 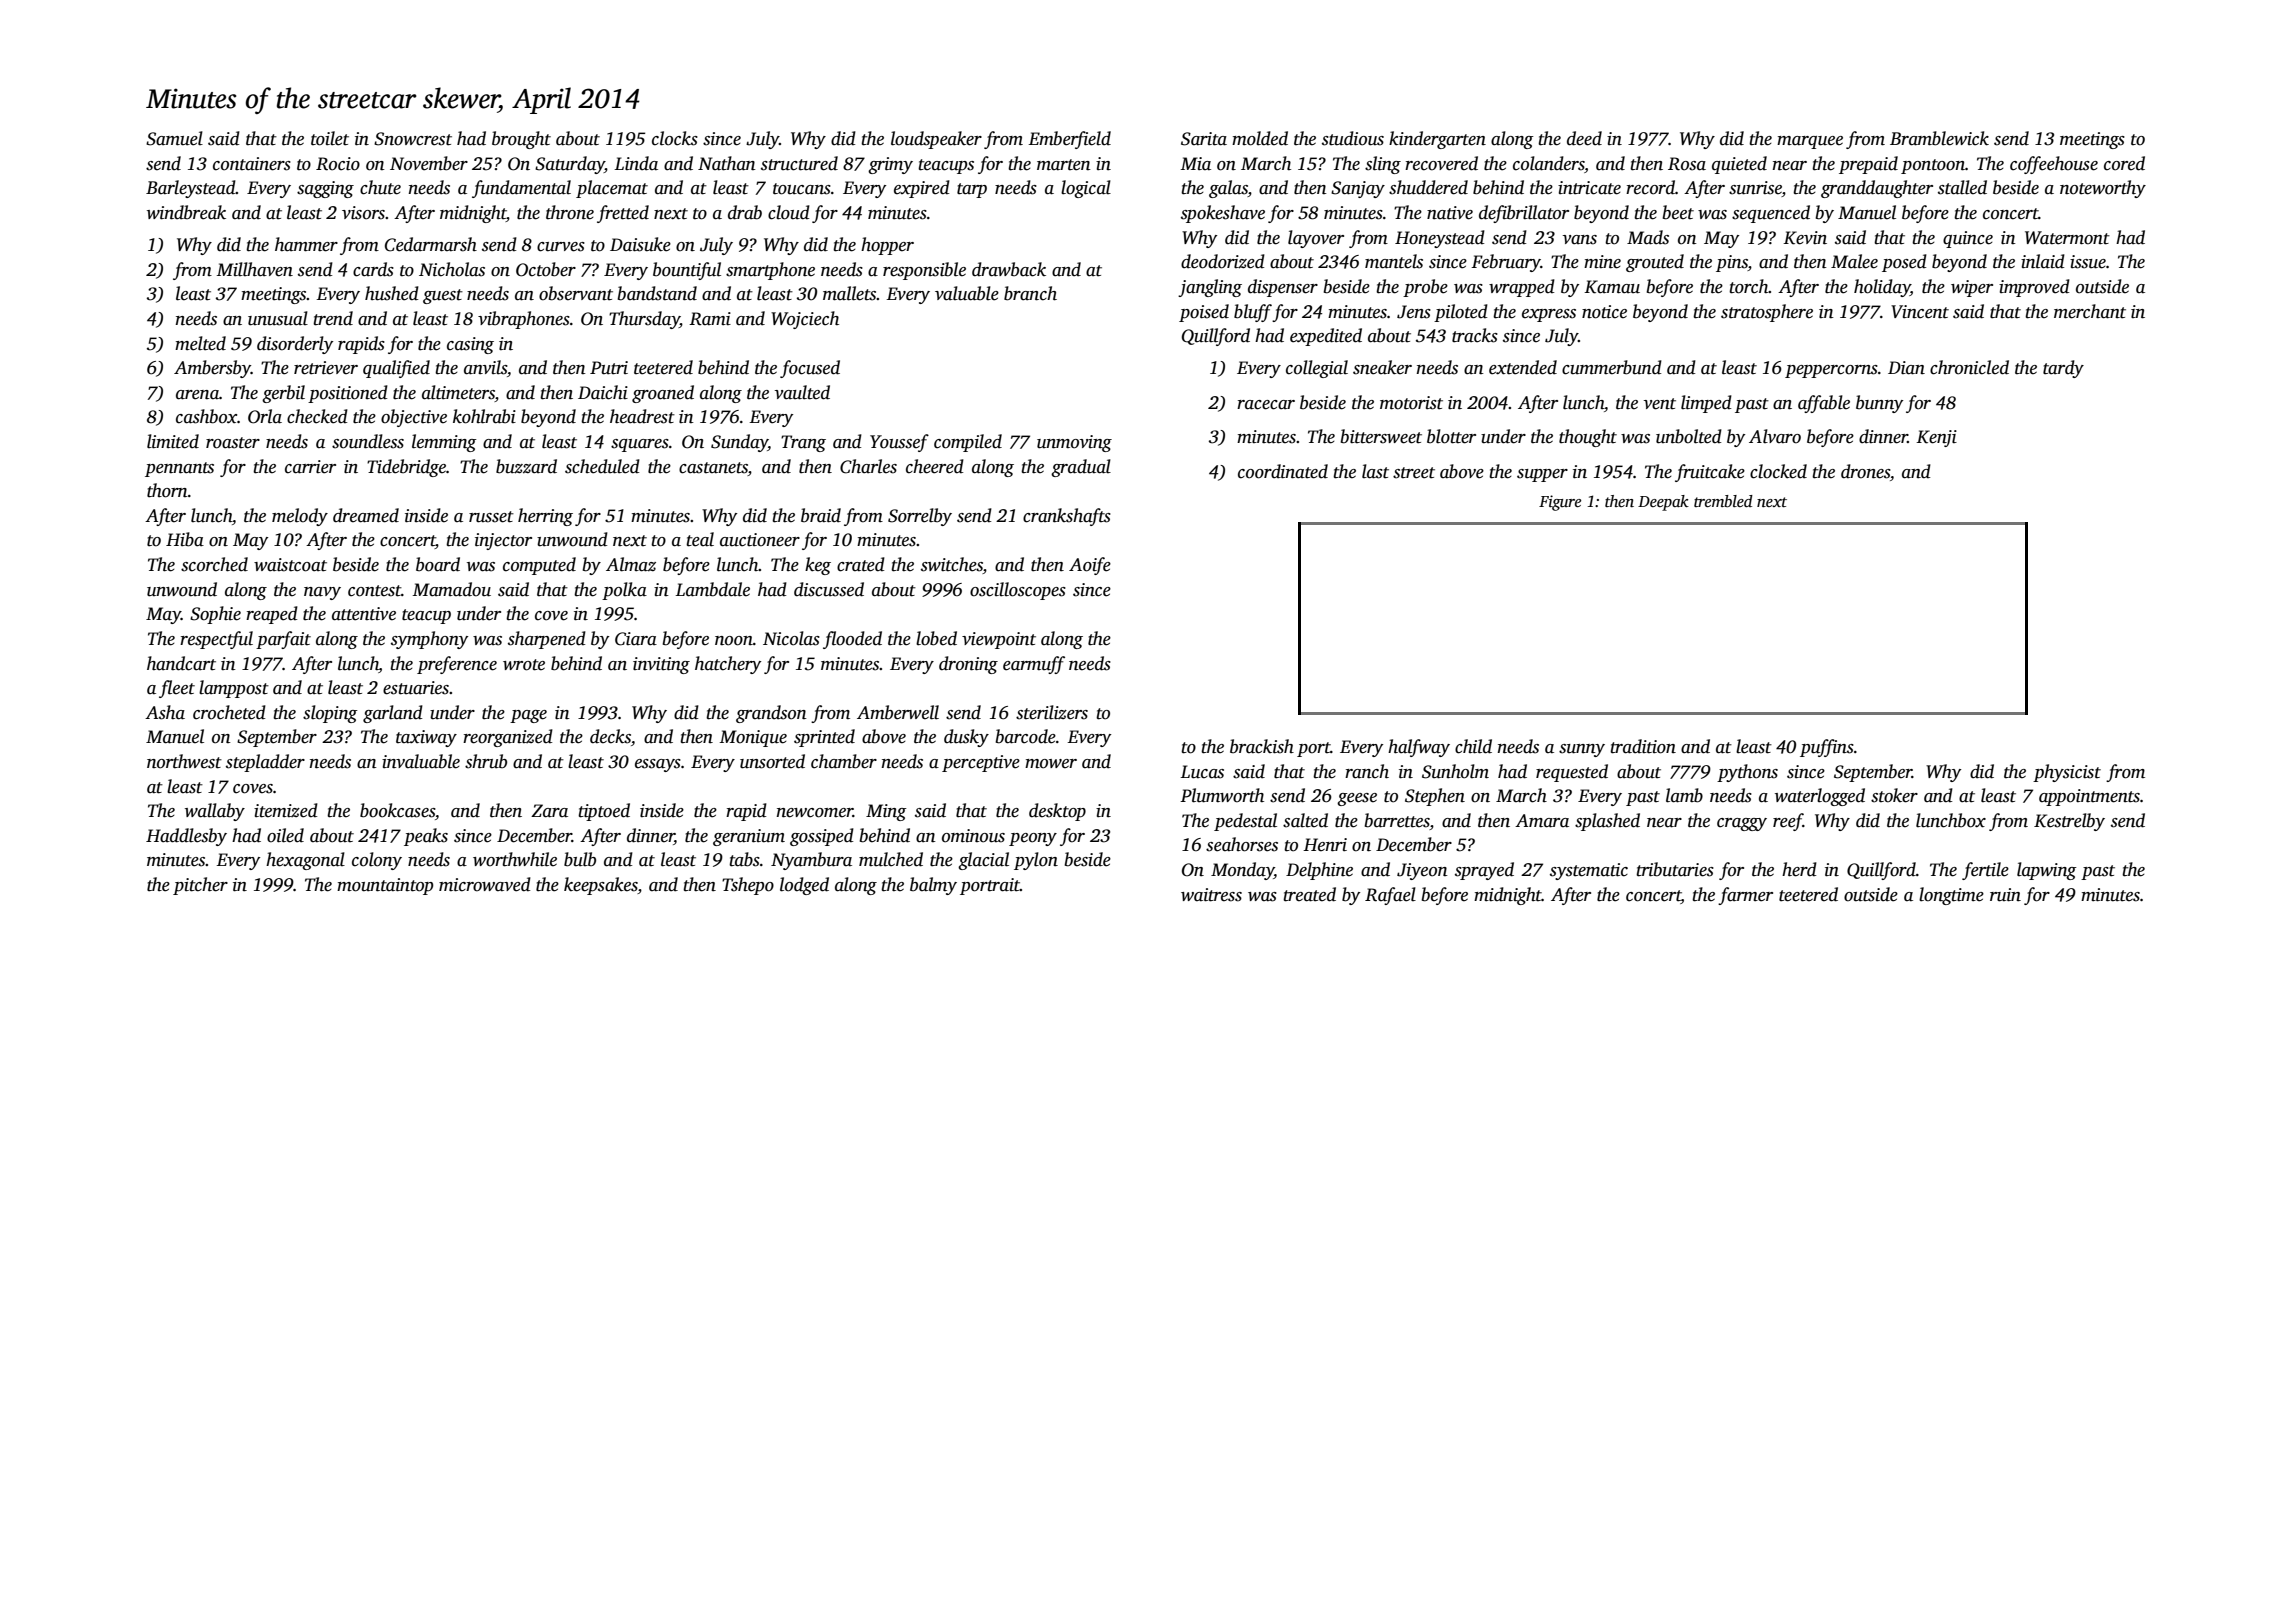 I want to click on Kenji, so click(x=1936, y=438).
